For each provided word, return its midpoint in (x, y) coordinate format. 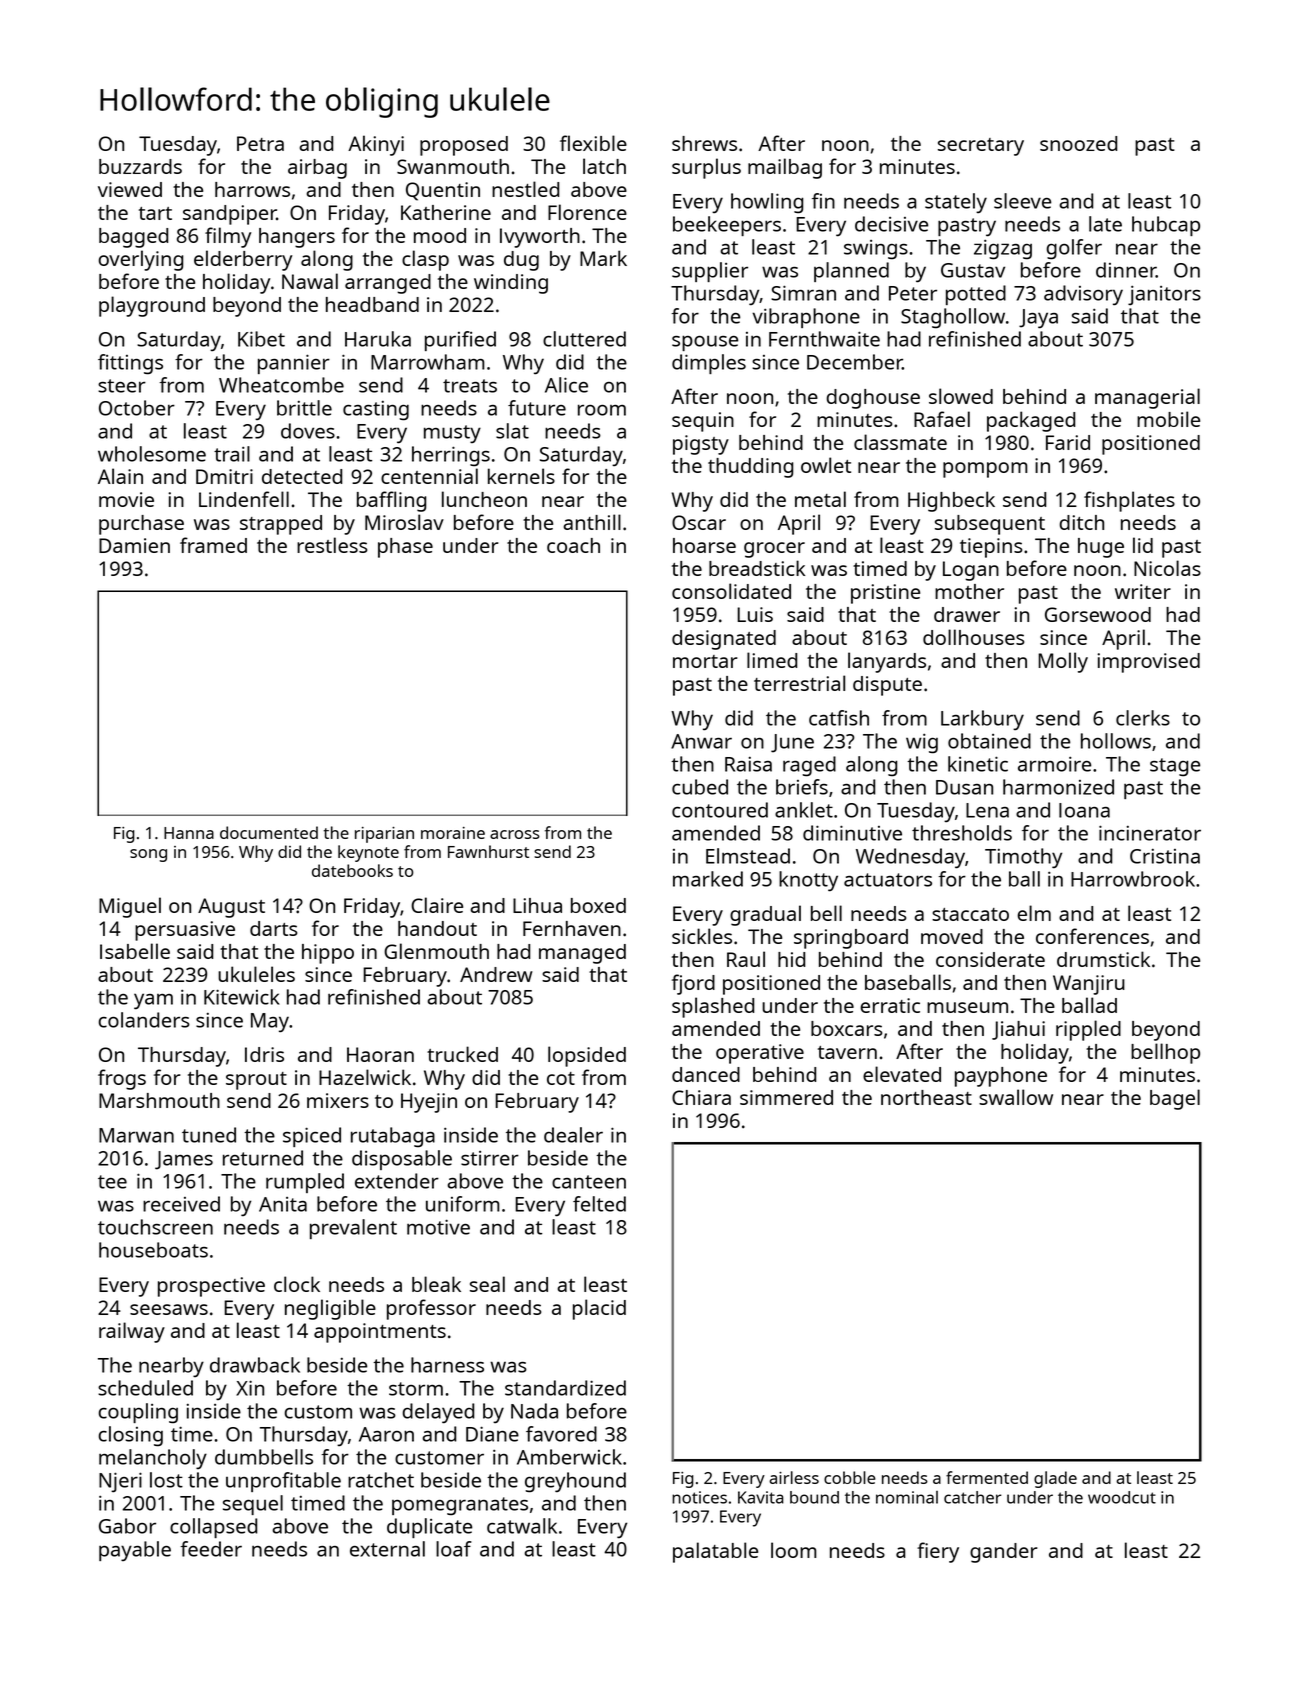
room (602, 410)
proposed (464, 146)
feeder (211, 1549)
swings (876, 250)
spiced (312, 1137)
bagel (1175, 1099)
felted (599, 1204)
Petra (260, 143)
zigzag (1003, 249)
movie (126, 499)
